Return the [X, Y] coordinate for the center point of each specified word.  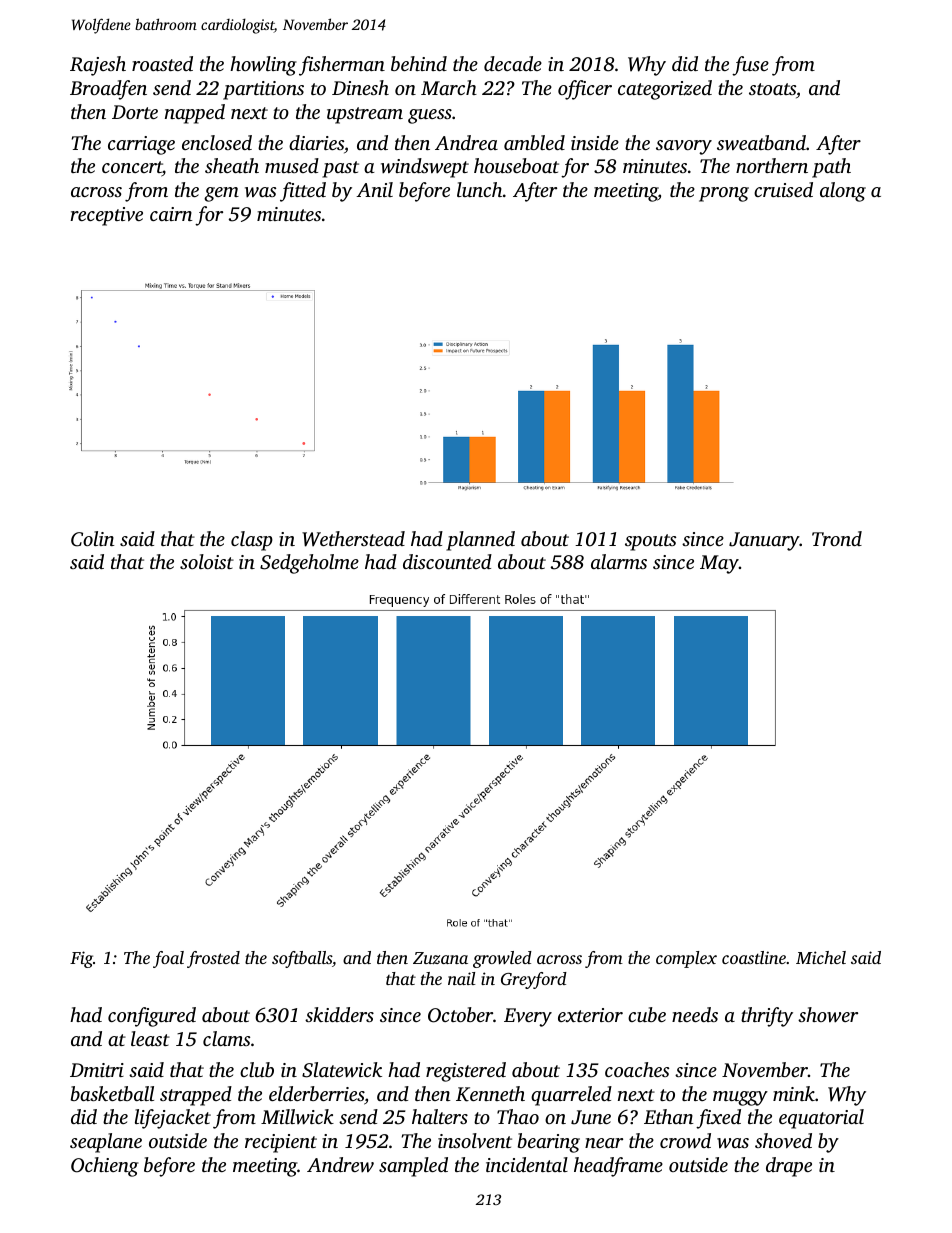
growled [502, 959]
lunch [479, 189]
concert [132, 169]
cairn [171, 214]
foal [168, 959]
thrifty [767, 1017]
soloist [207, 561]
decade [513, 63]
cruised [783, 189]
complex [686, 959]
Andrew [340, 1164]
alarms [619, 561]
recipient [281, 1143]
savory [684, 147]
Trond [837, 538]
